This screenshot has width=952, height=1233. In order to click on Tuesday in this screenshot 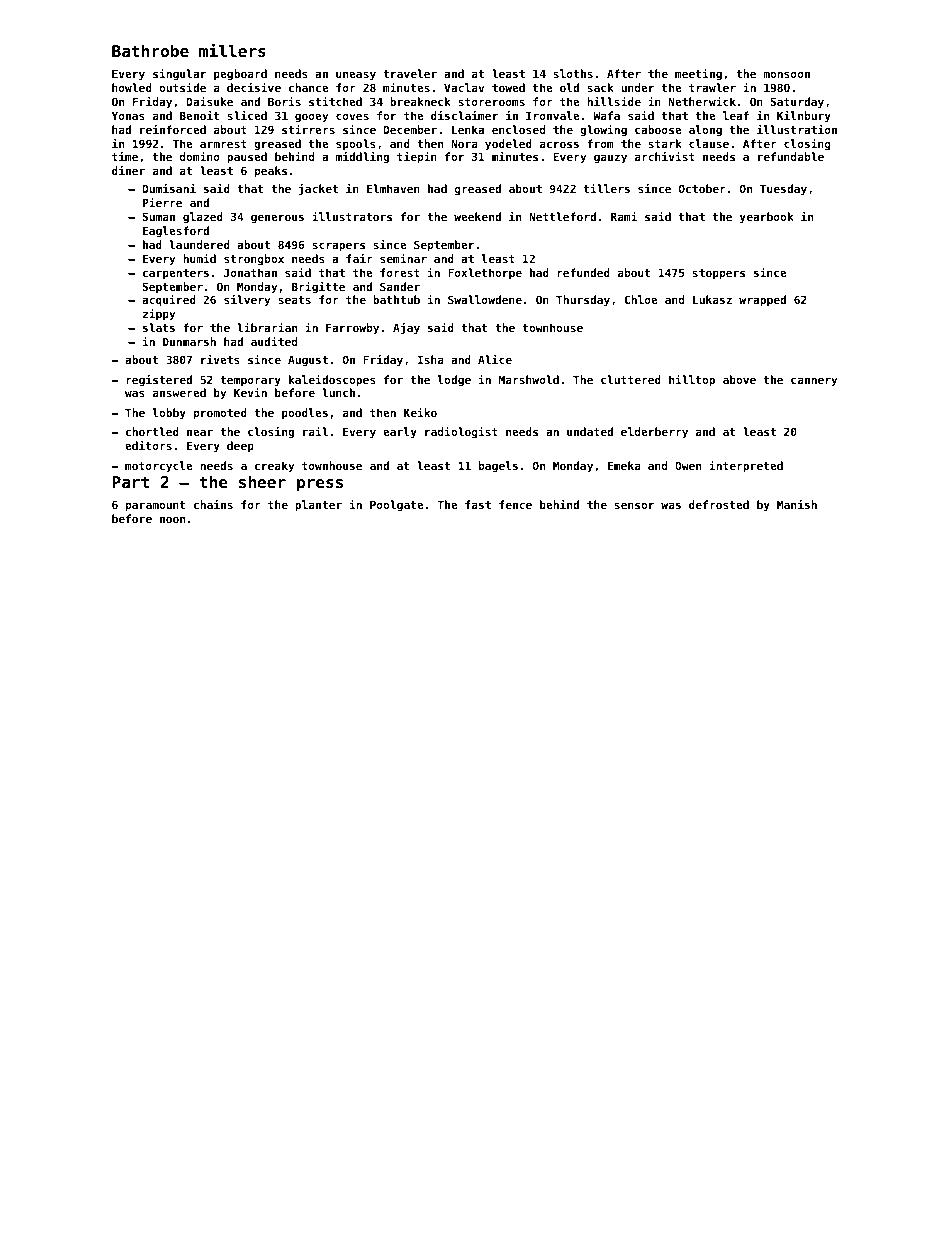, I will do `click(783, 190)`.
